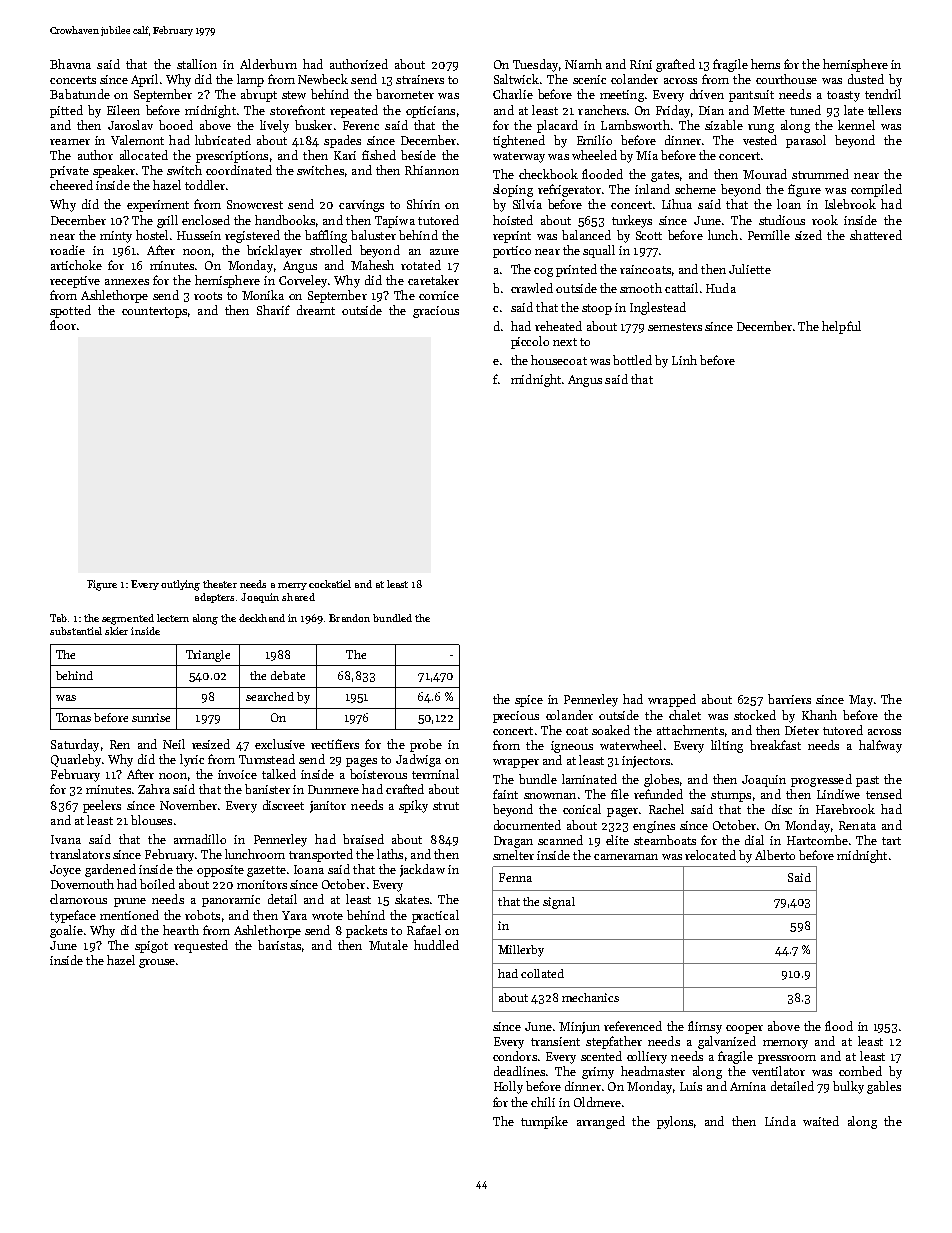  I want to click on Linh, so click(684, 360).
